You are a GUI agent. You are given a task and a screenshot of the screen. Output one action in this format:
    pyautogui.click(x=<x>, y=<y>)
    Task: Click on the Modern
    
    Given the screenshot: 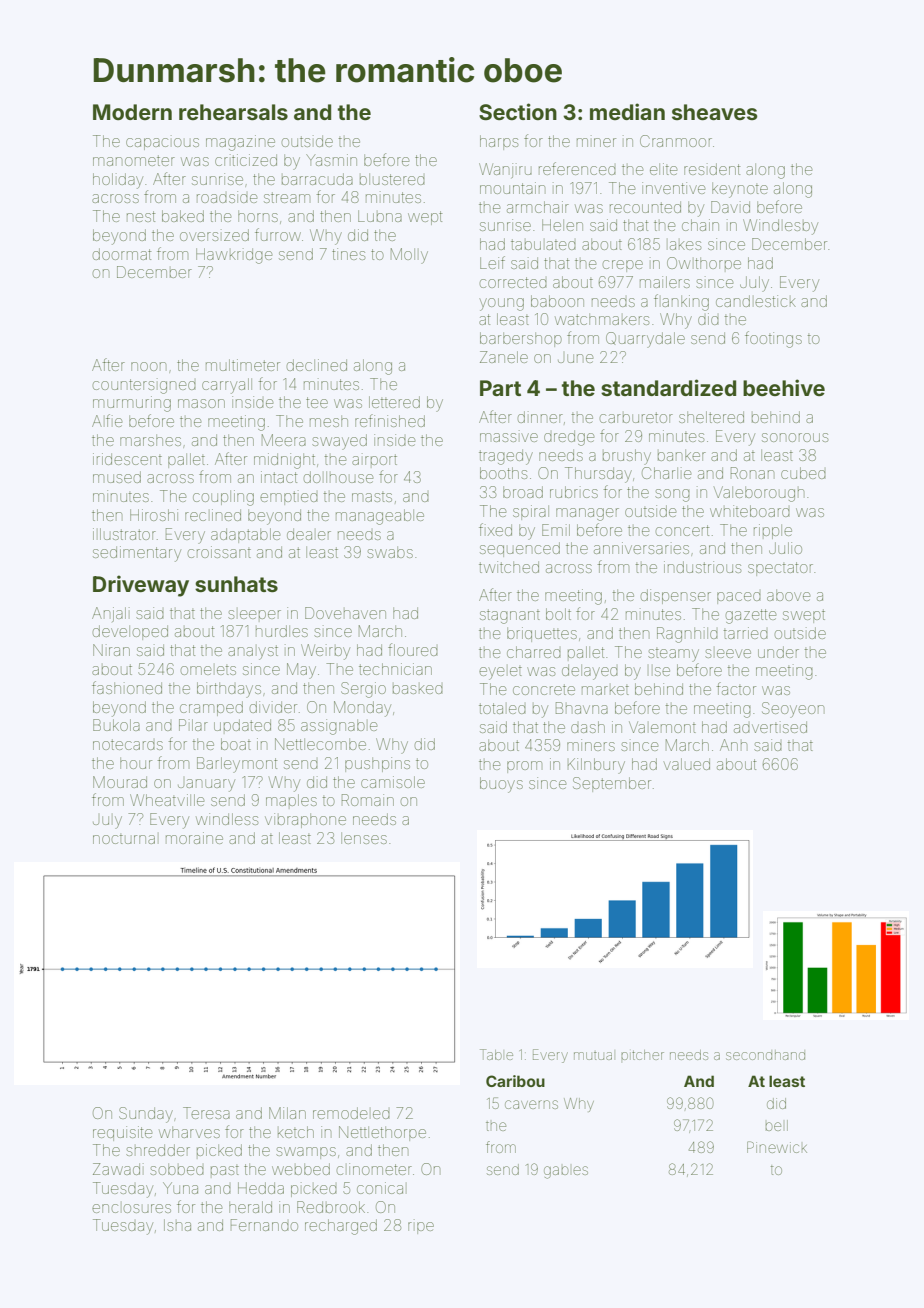 What is the action you would take?
    pyautogui.click(x=132, y=112)
